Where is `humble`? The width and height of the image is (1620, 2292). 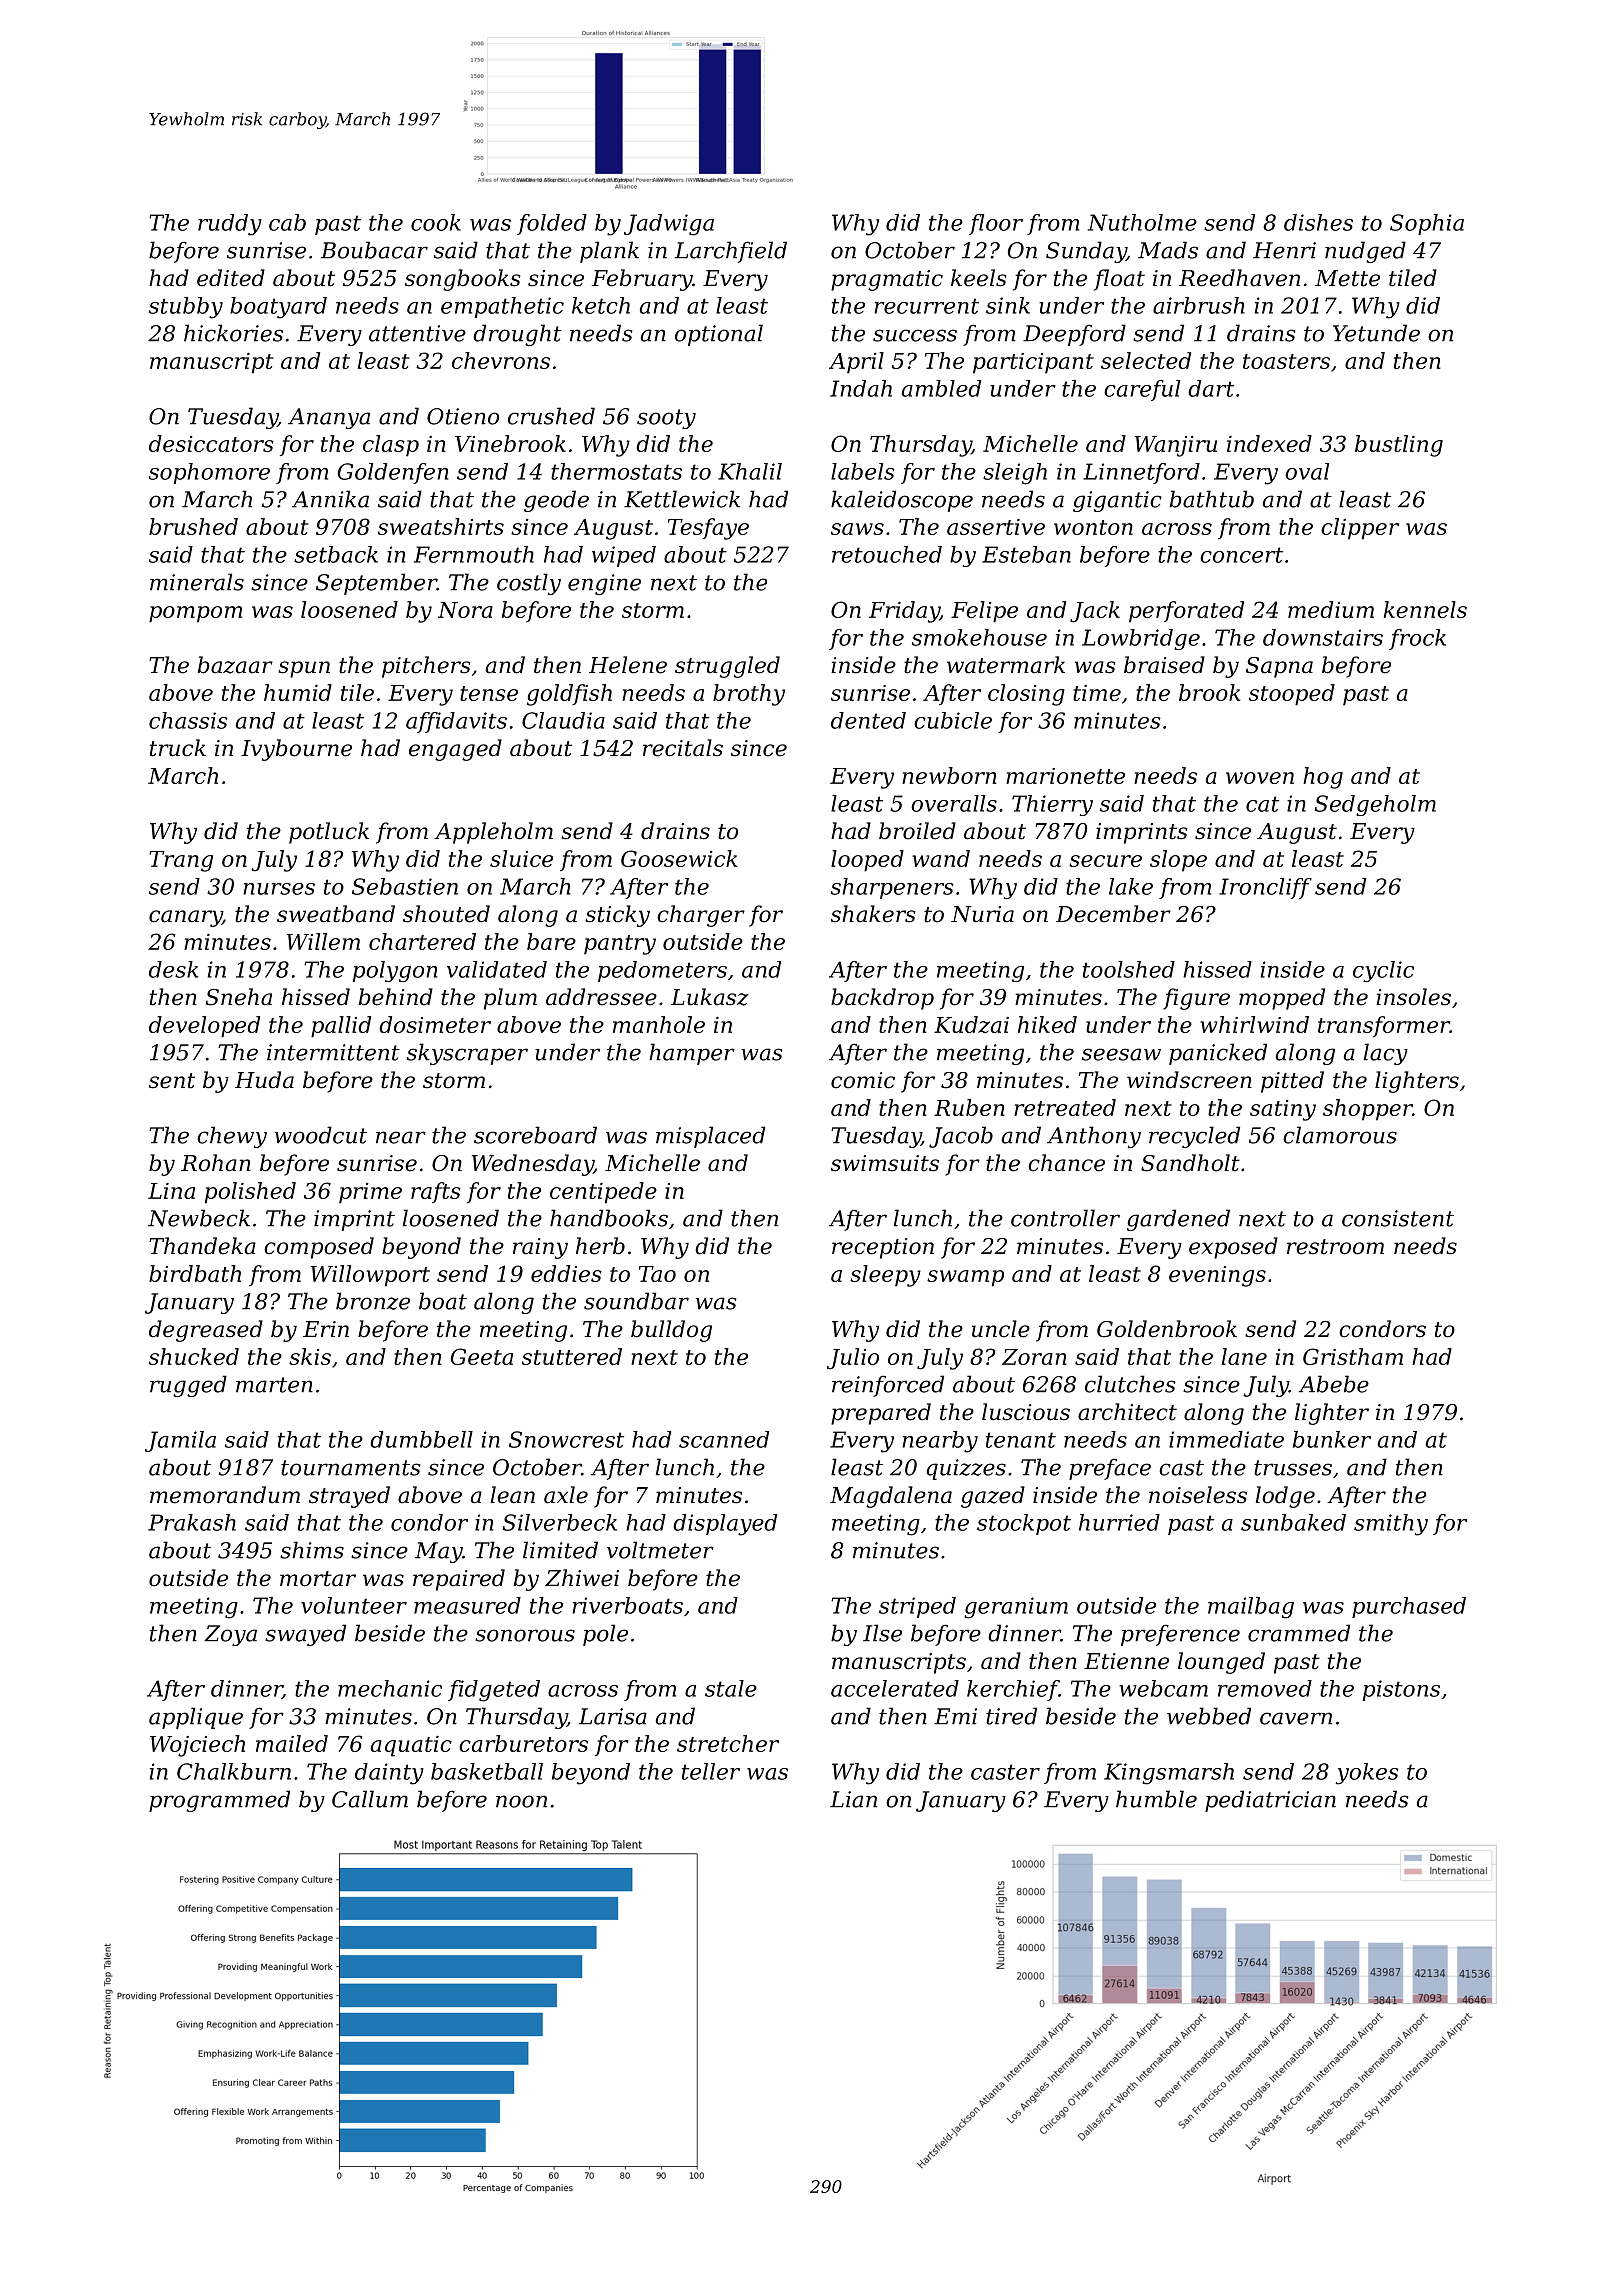 humble is located at coordinates (1156, 1799).
